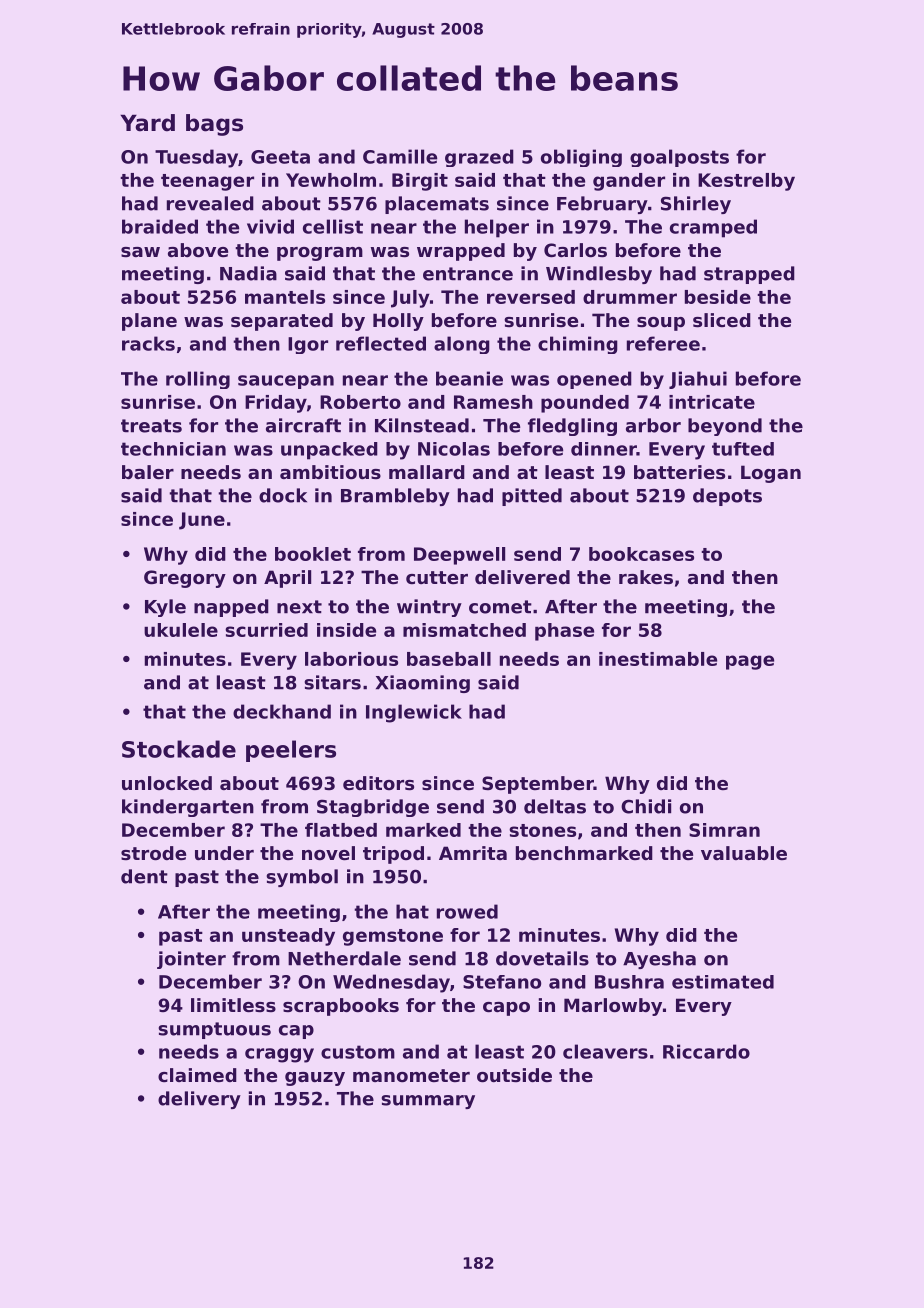 This page has width=924, height=1308. What do you see at coordinates (231, 608) in the page?
I see `napped` at bounding box center [231, 608].
